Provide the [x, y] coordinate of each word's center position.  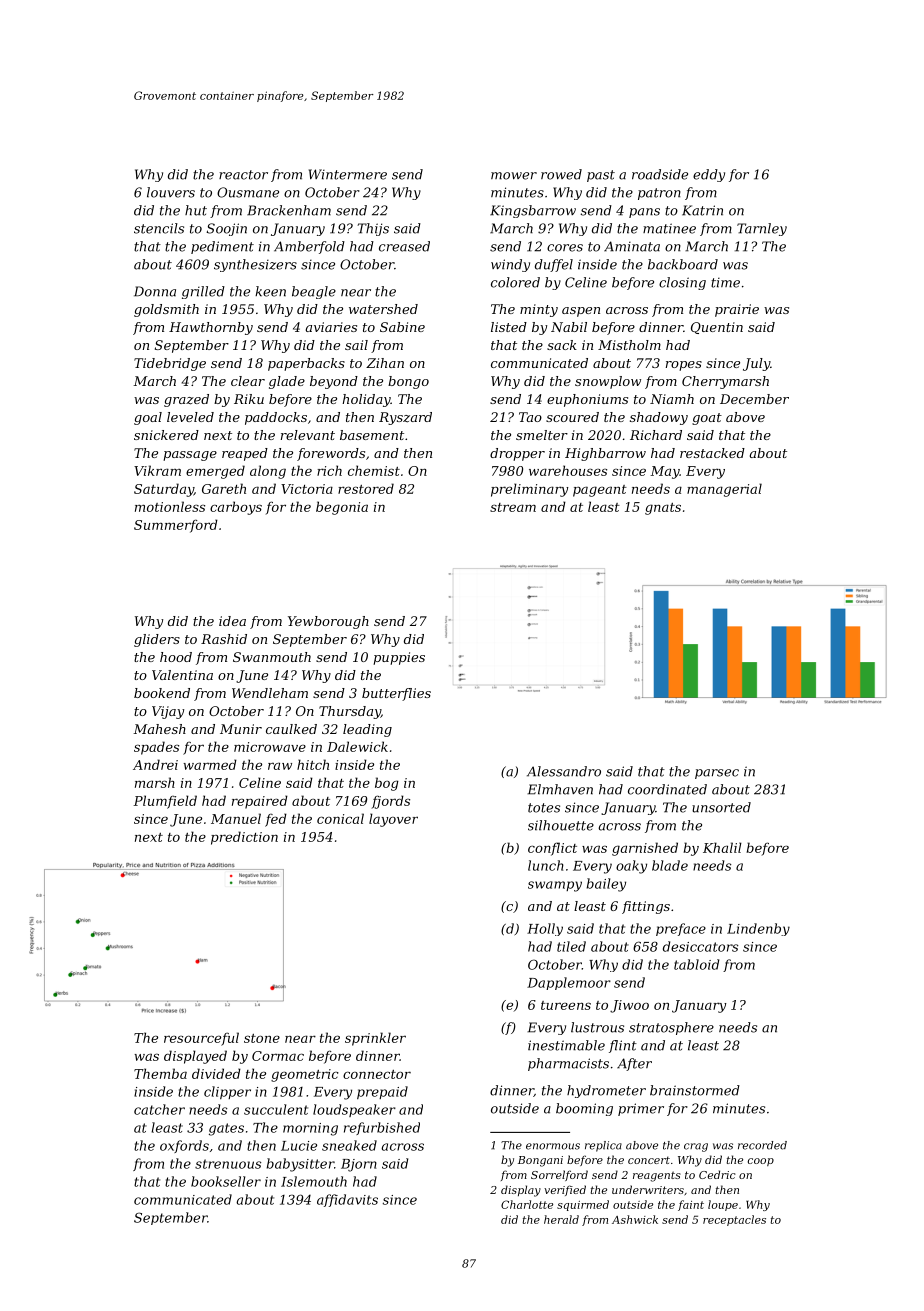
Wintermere [348, 174]
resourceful [201, 1039]
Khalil [722, 847]
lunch [546, 865]
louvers [171, 192]
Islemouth [314, 1181]
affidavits [347, 1200]
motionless [170, 506]
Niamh [672, 399]
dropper [517, 454]
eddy [709, 175]
